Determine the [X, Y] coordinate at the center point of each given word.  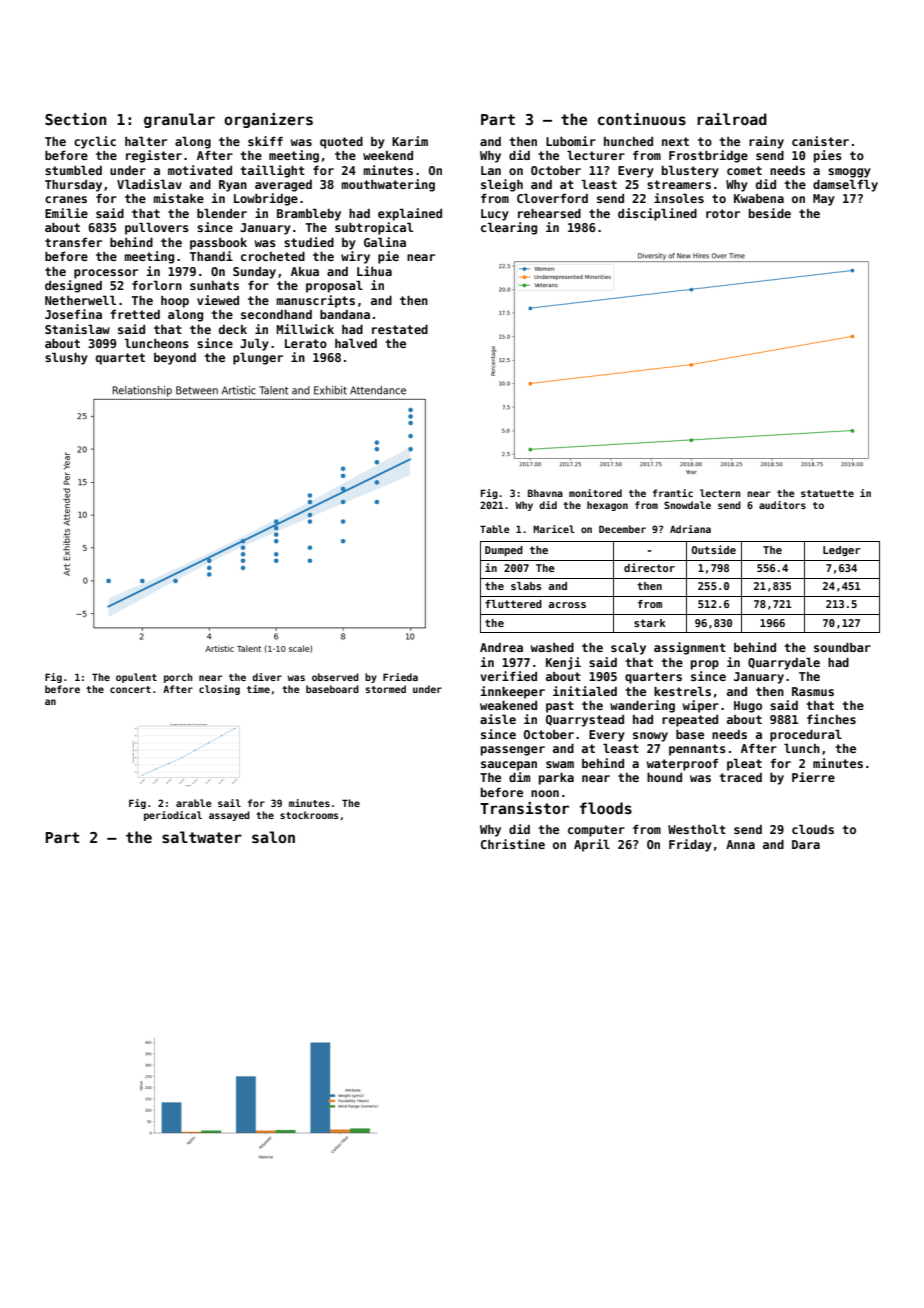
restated [400, 329]
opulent [136, 678]
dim [519, 777]
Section [75, 119]
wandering [642, 706]
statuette [827, 493]
